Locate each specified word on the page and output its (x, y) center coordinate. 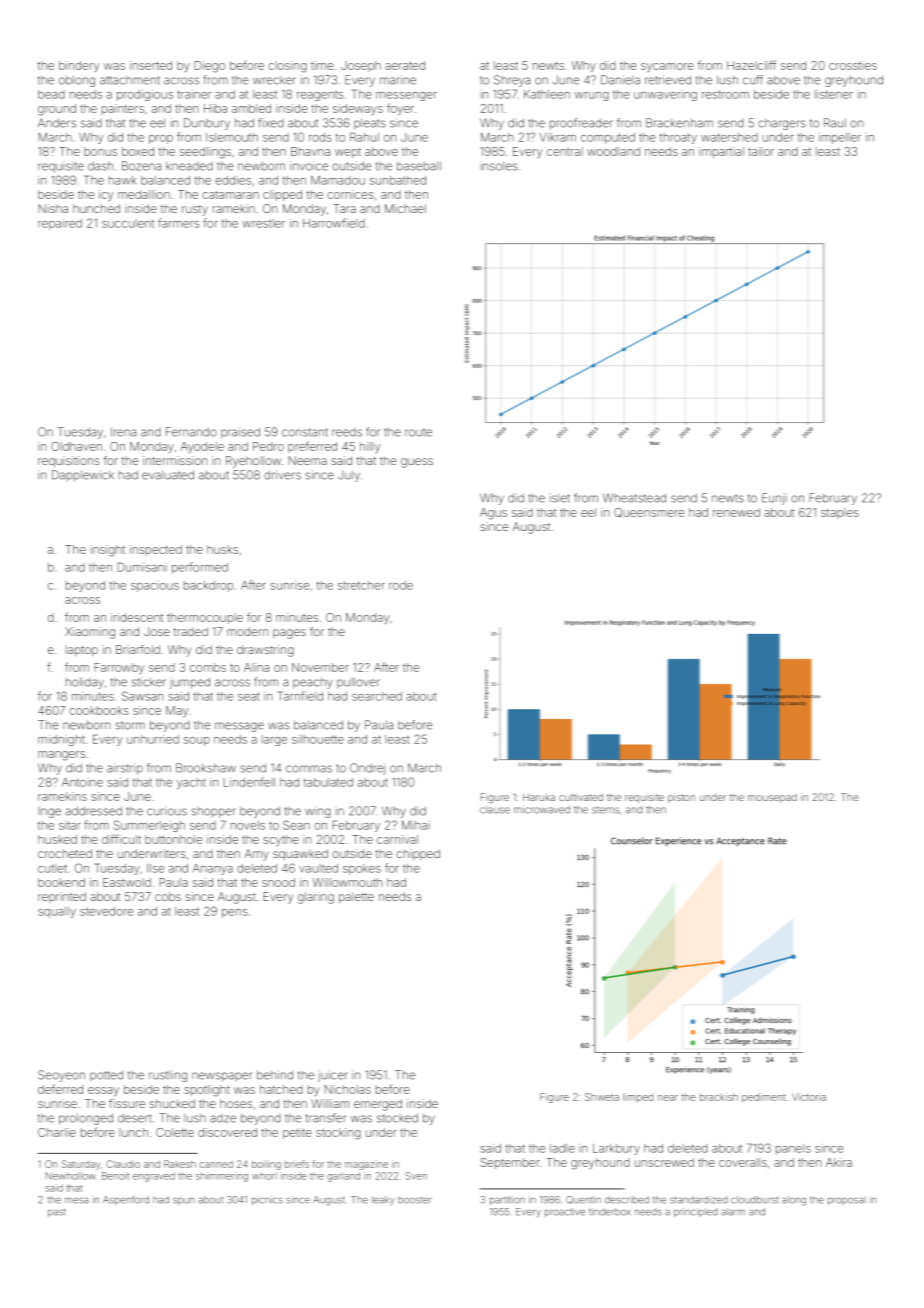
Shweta (602, 1097)
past (57, 1213)
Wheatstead (634, 498)
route (418, 432)
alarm (733, 1212)
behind (275, 1075)
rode (401, 585)
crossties (853, 65)
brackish (719, 1097)
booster (414, 1200)
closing (287, 67)
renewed (736, 512)
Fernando (191, 432)
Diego (210, 67)
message (239, 727)
